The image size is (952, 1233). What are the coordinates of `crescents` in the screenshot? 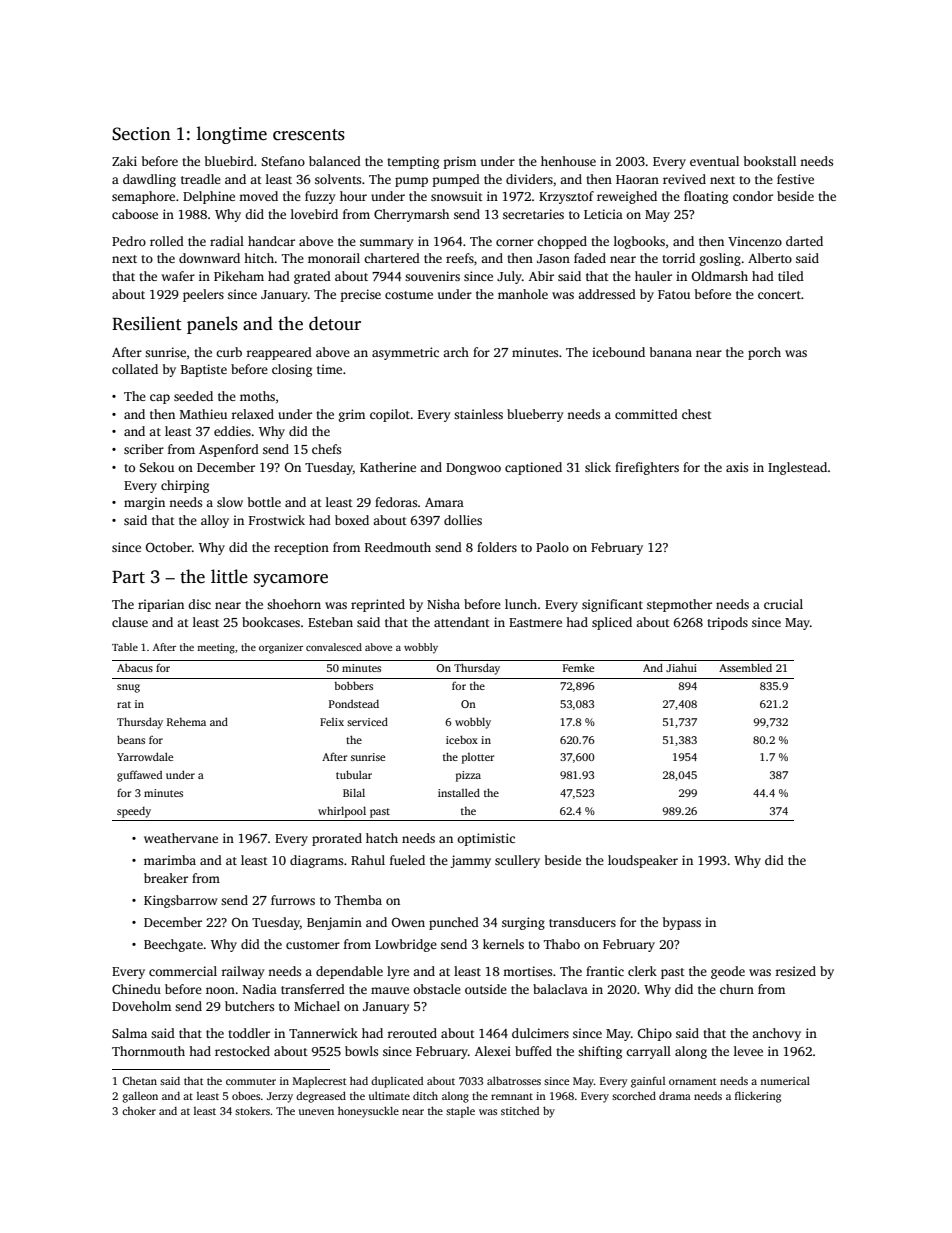 It's located at (309, 135).
